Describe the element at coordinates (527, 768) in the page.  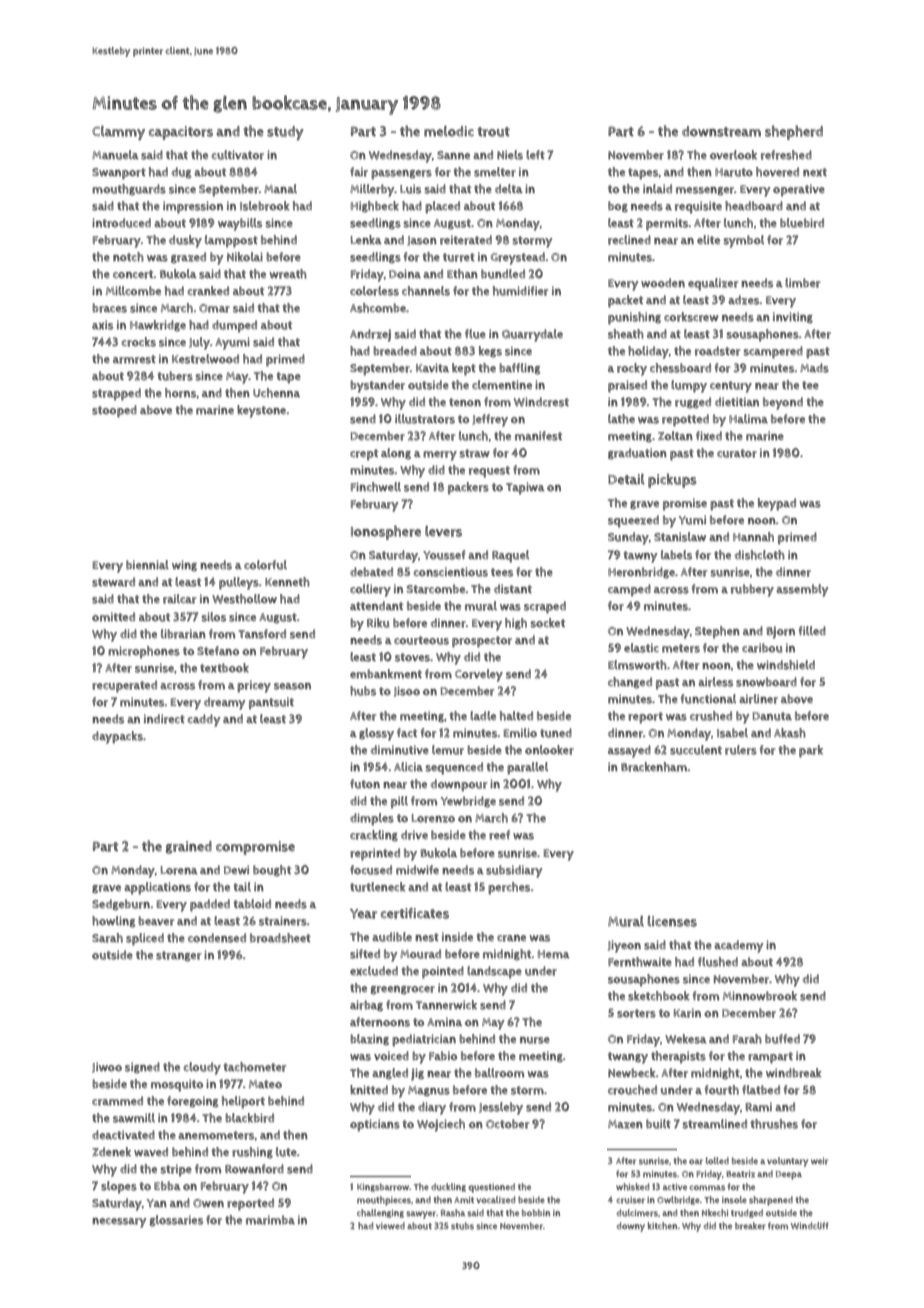
I see `parallel` at that location.
